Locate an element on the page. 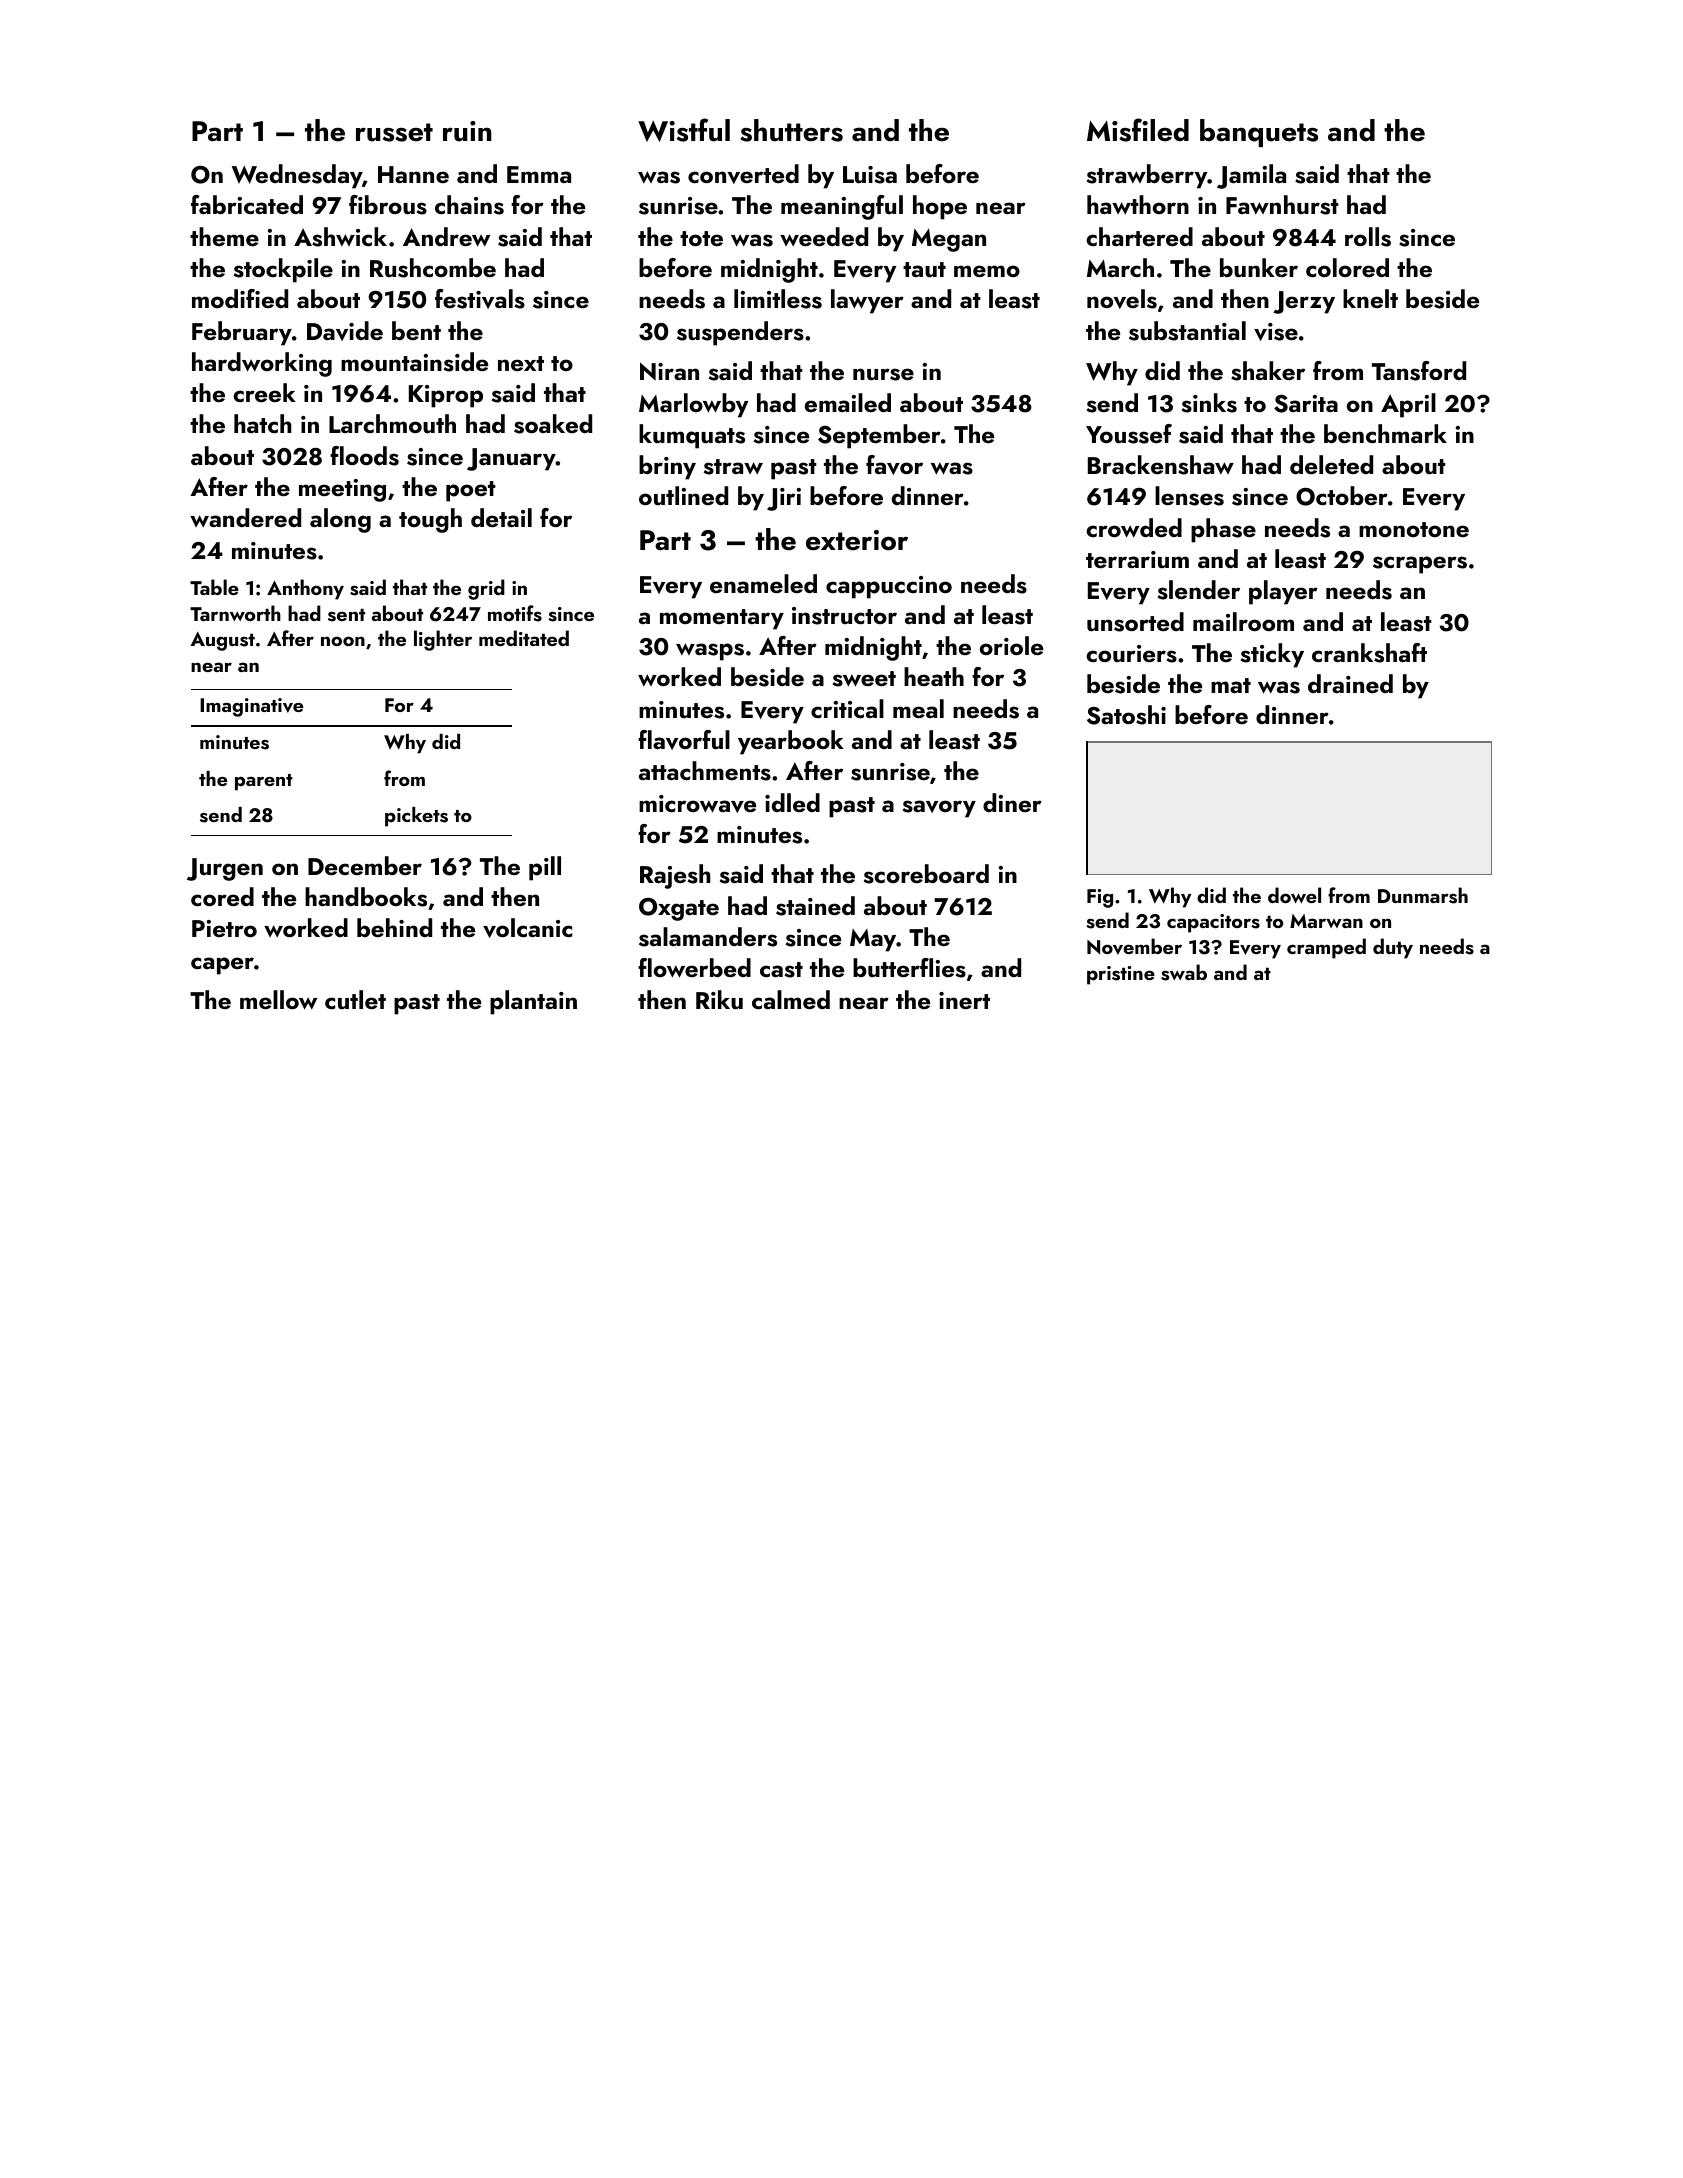  banquets is located at coordinates (1259, 133).
